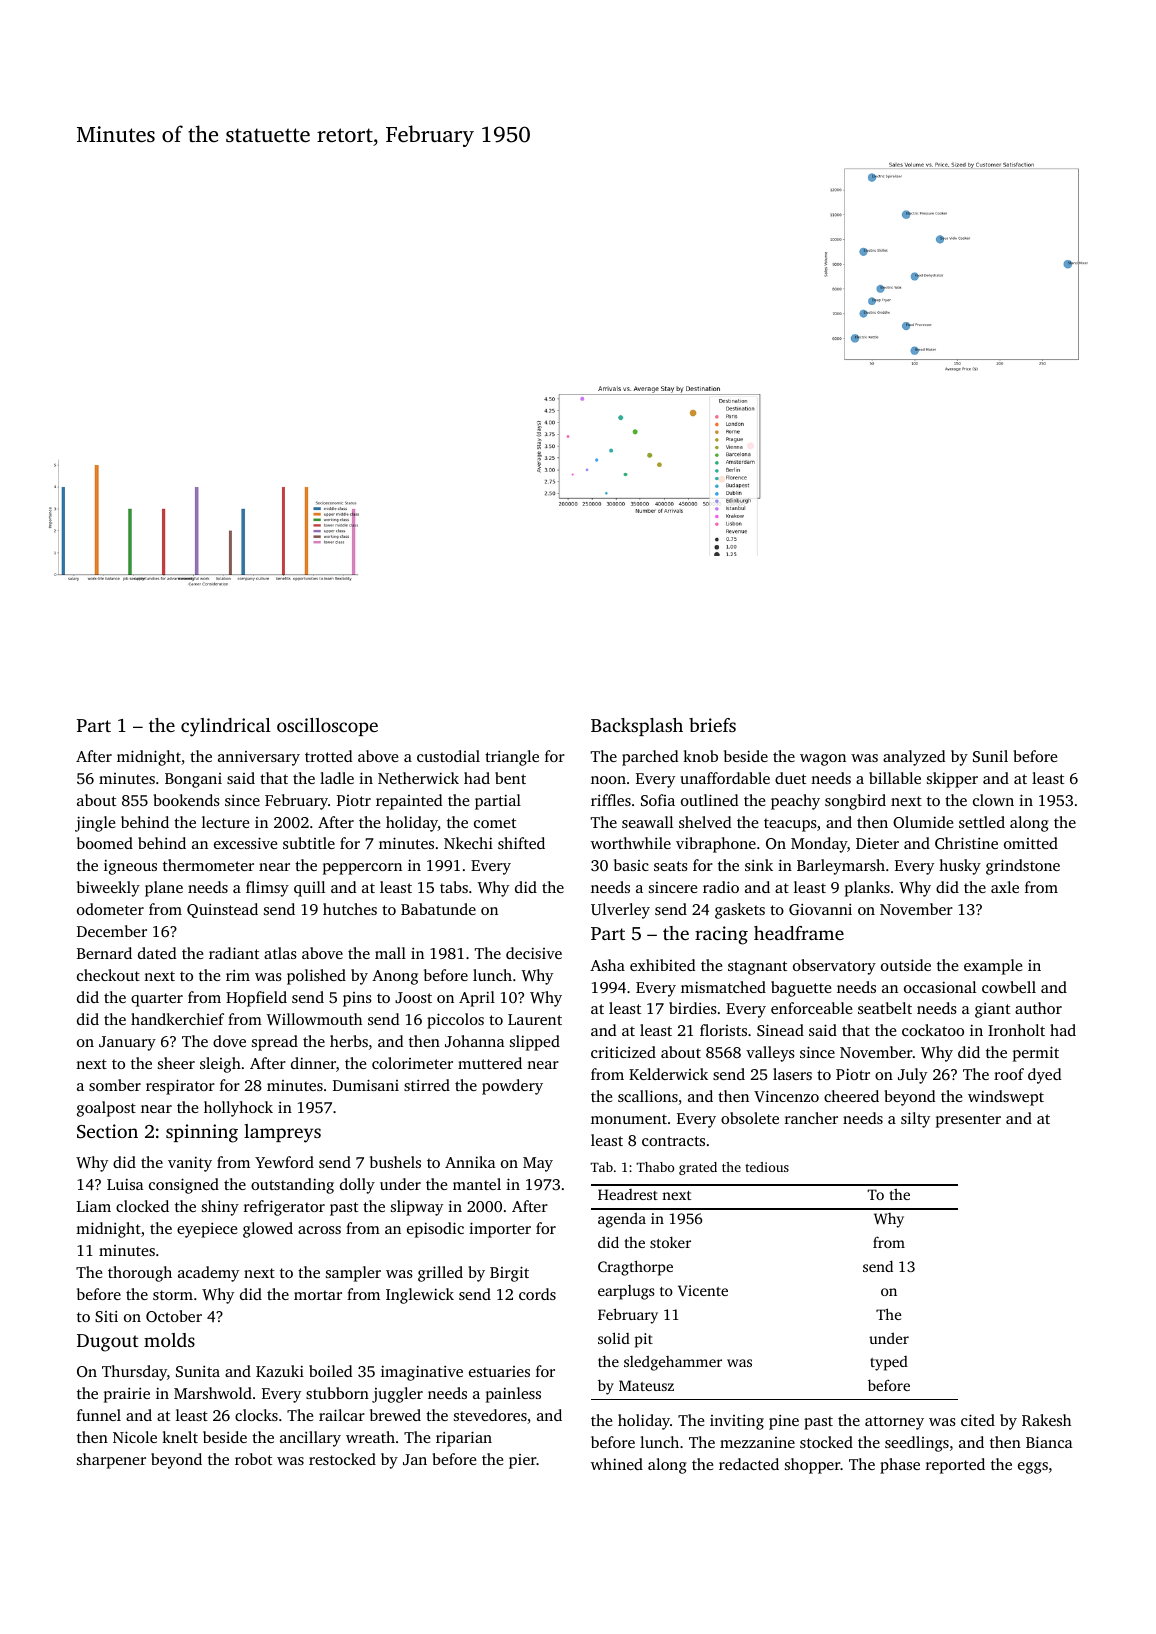  What do you see at coordinates (490, 1063) in the screenshot?
I see `muttered` at bounding box center [490, 1063].
